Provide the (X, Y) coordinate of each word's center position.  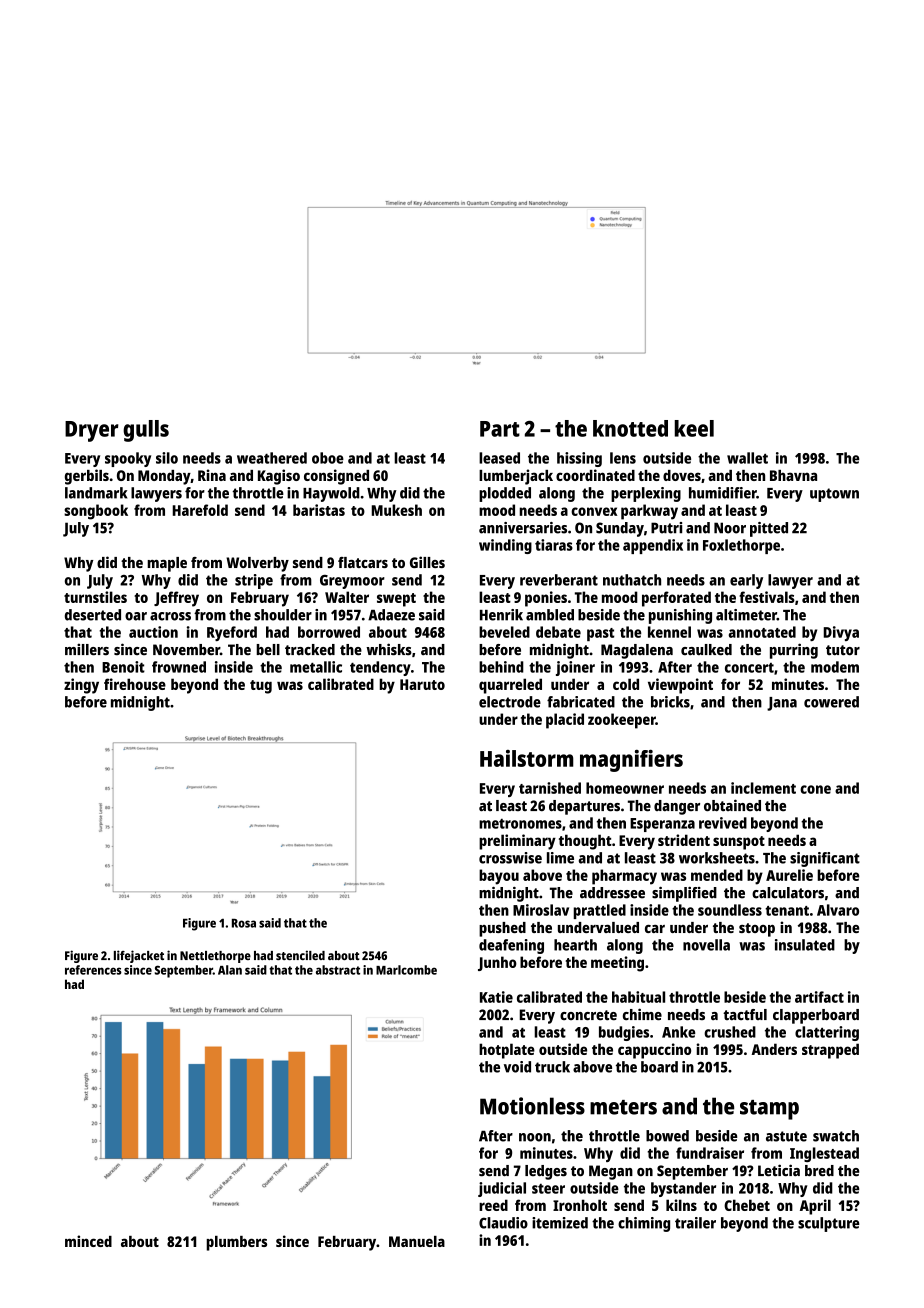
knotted (630, 428)
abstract (338, 970)
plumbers (236, 1243)
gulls (146, 431)
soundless (730, 910)
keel (694, 428)
